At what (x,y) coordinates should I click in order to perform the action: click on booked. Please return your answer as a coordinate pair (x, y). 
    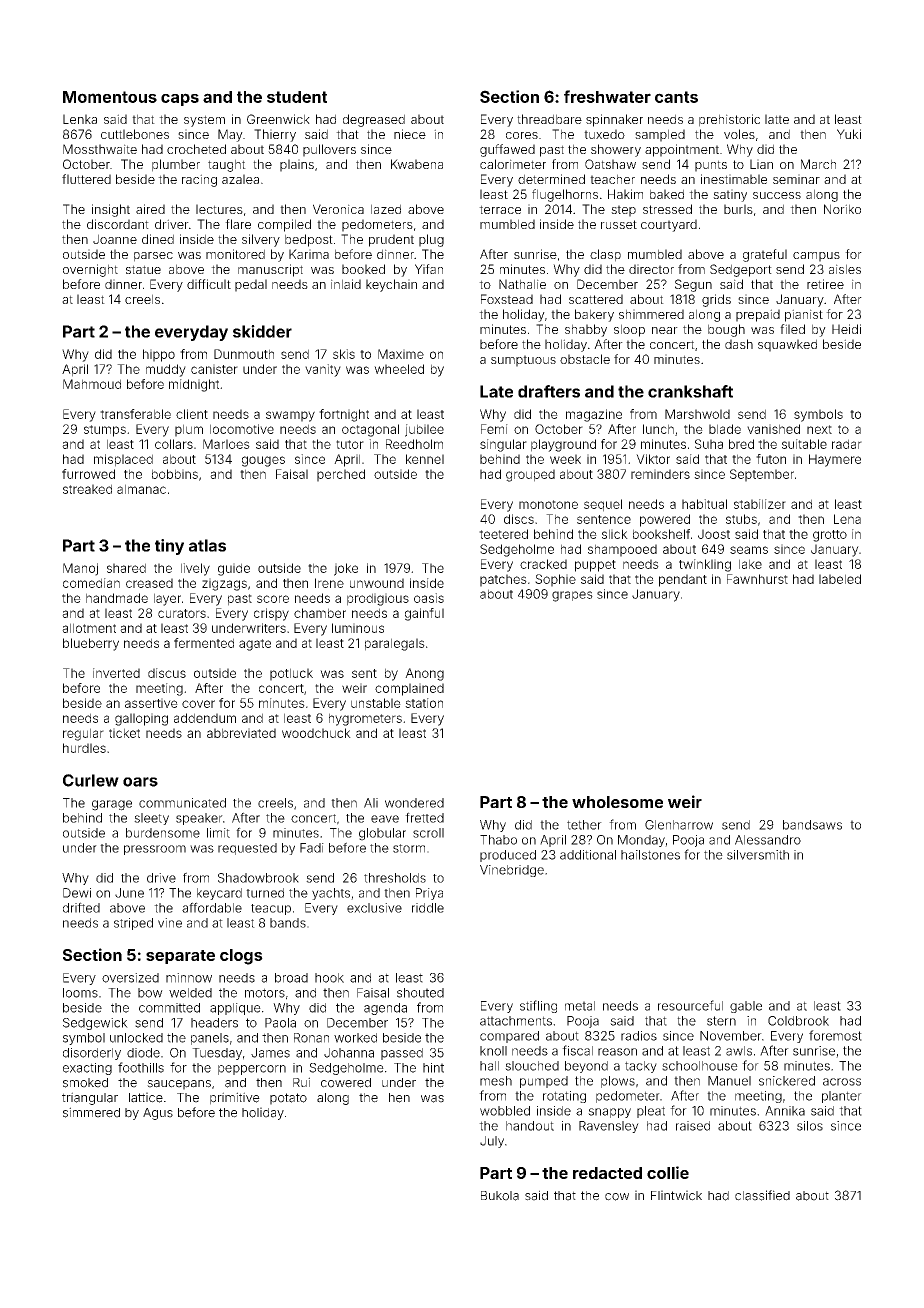
    Looking at the image, I should click on (363, 269).
